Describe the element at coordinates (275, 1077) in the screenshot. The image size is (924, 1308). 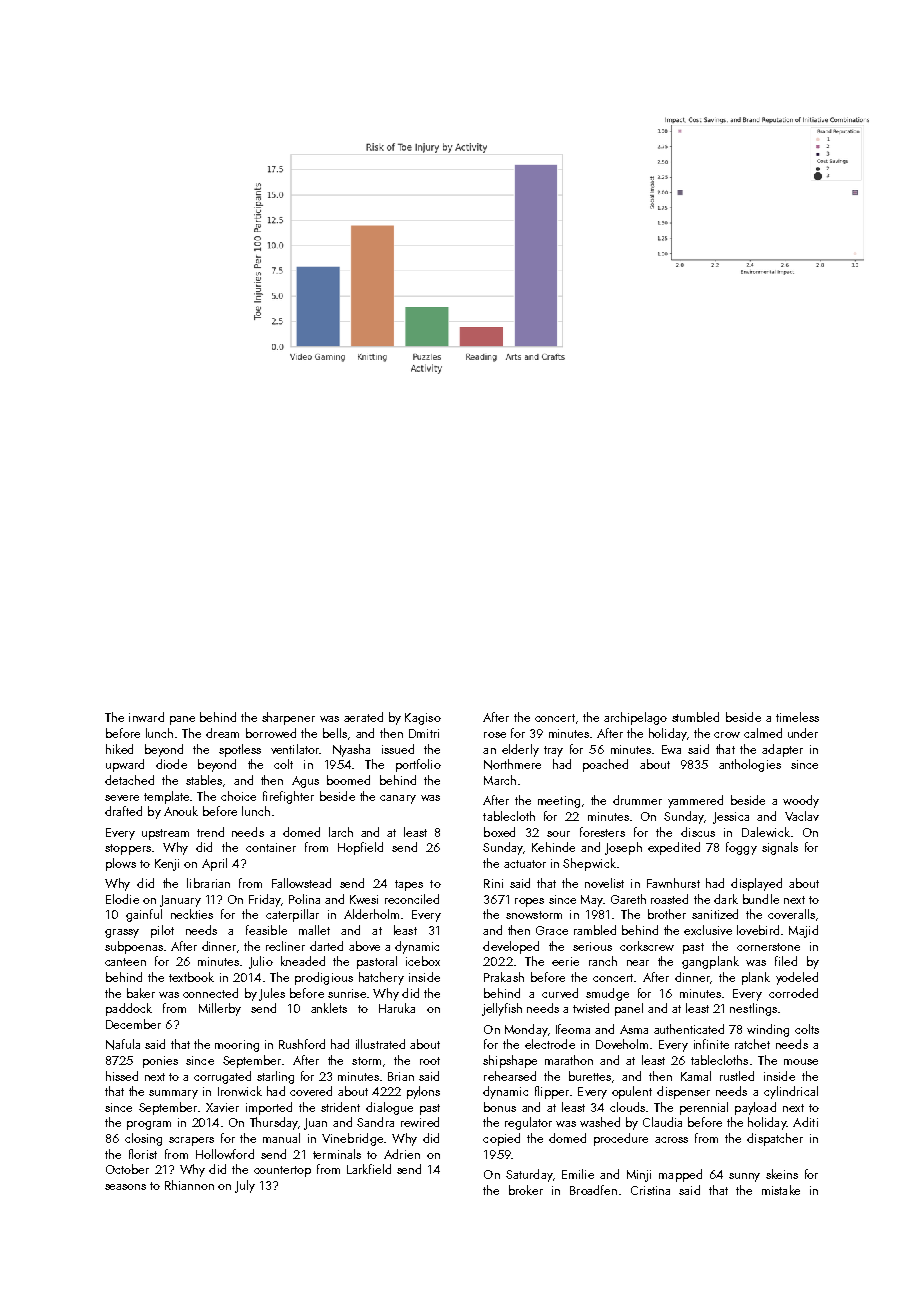
I see `starling` at that location.
